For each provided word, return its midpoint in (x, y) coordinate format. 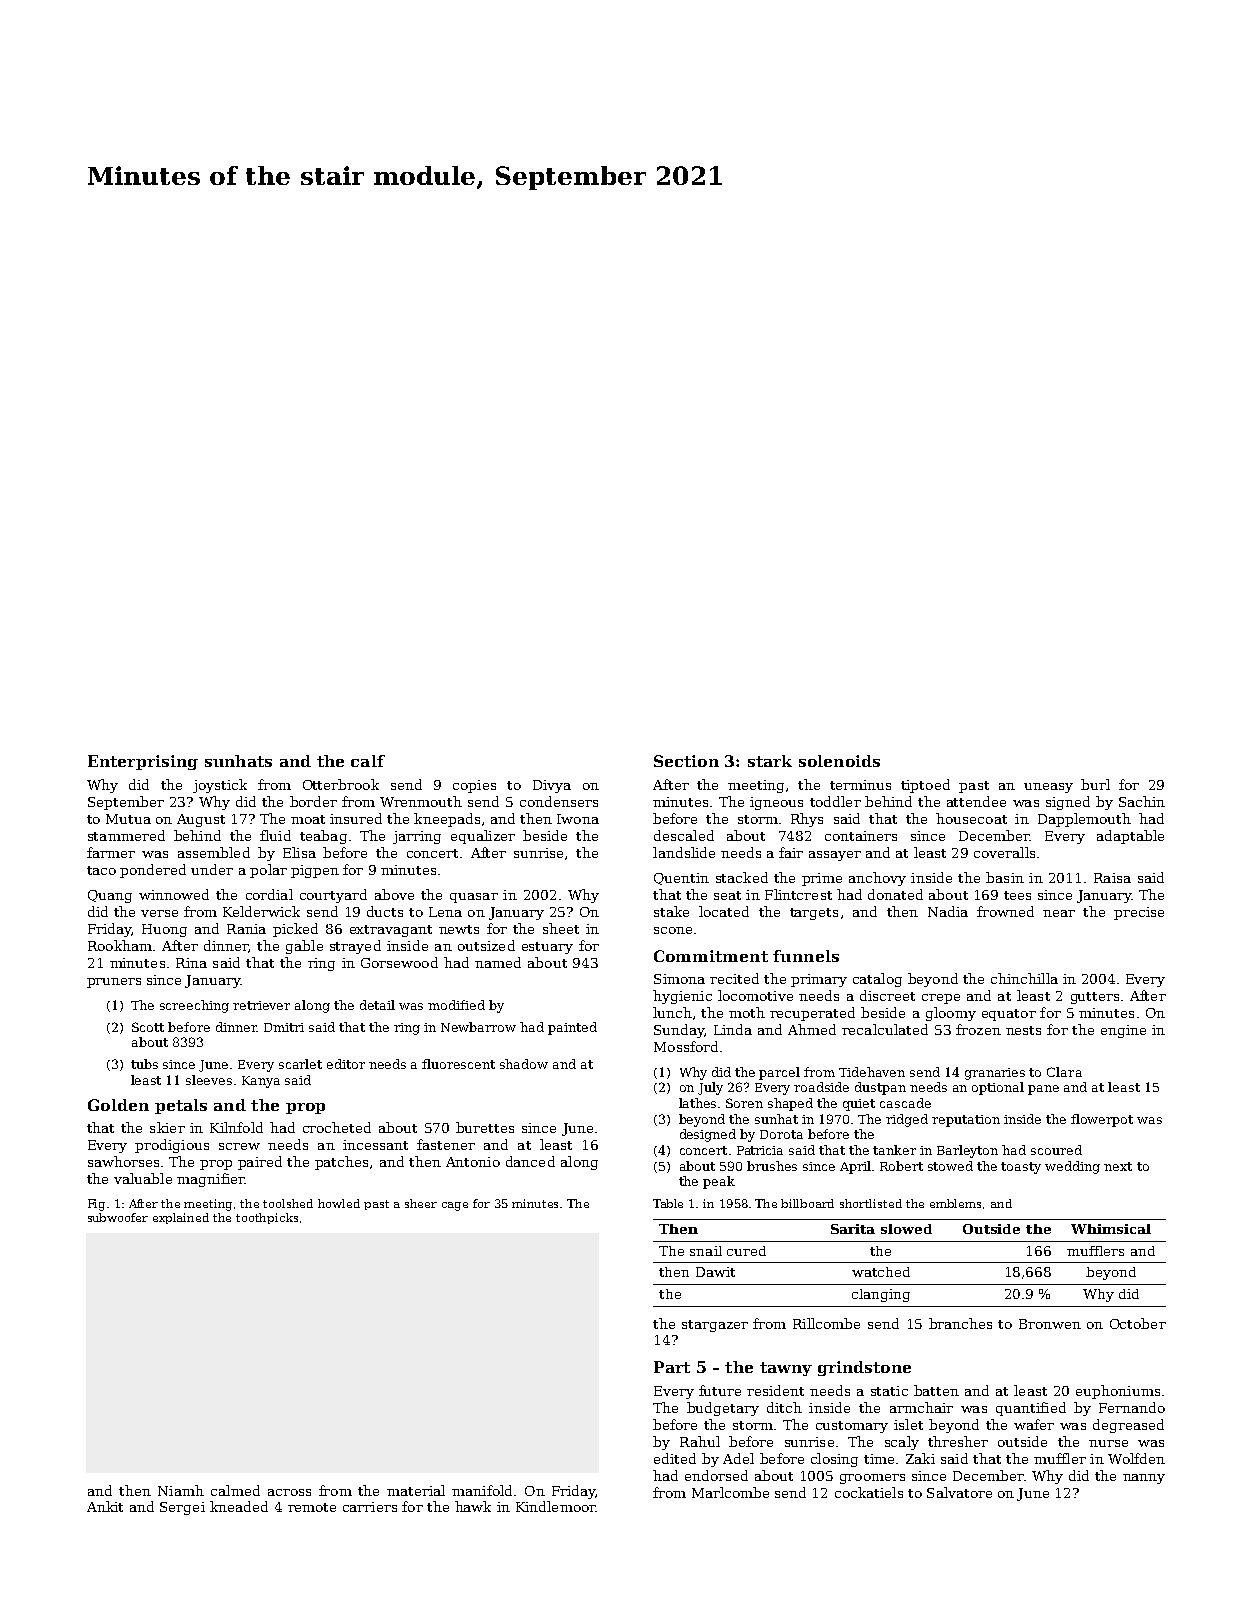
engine (1123, 1031)
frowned (1005, 911)
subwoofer (118, 1217)
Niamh (181, 1490)
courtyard (333, 896)
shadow (524, 1064)
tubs (144, 1064)
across (289, 1492)
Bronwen (1050, 1324)
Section (686, 761)
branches (960, 1323)
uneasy (1048, 788)
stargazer (715, 1326)
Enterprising (143, 762)
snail (706, 1251)
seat (727, 895)
